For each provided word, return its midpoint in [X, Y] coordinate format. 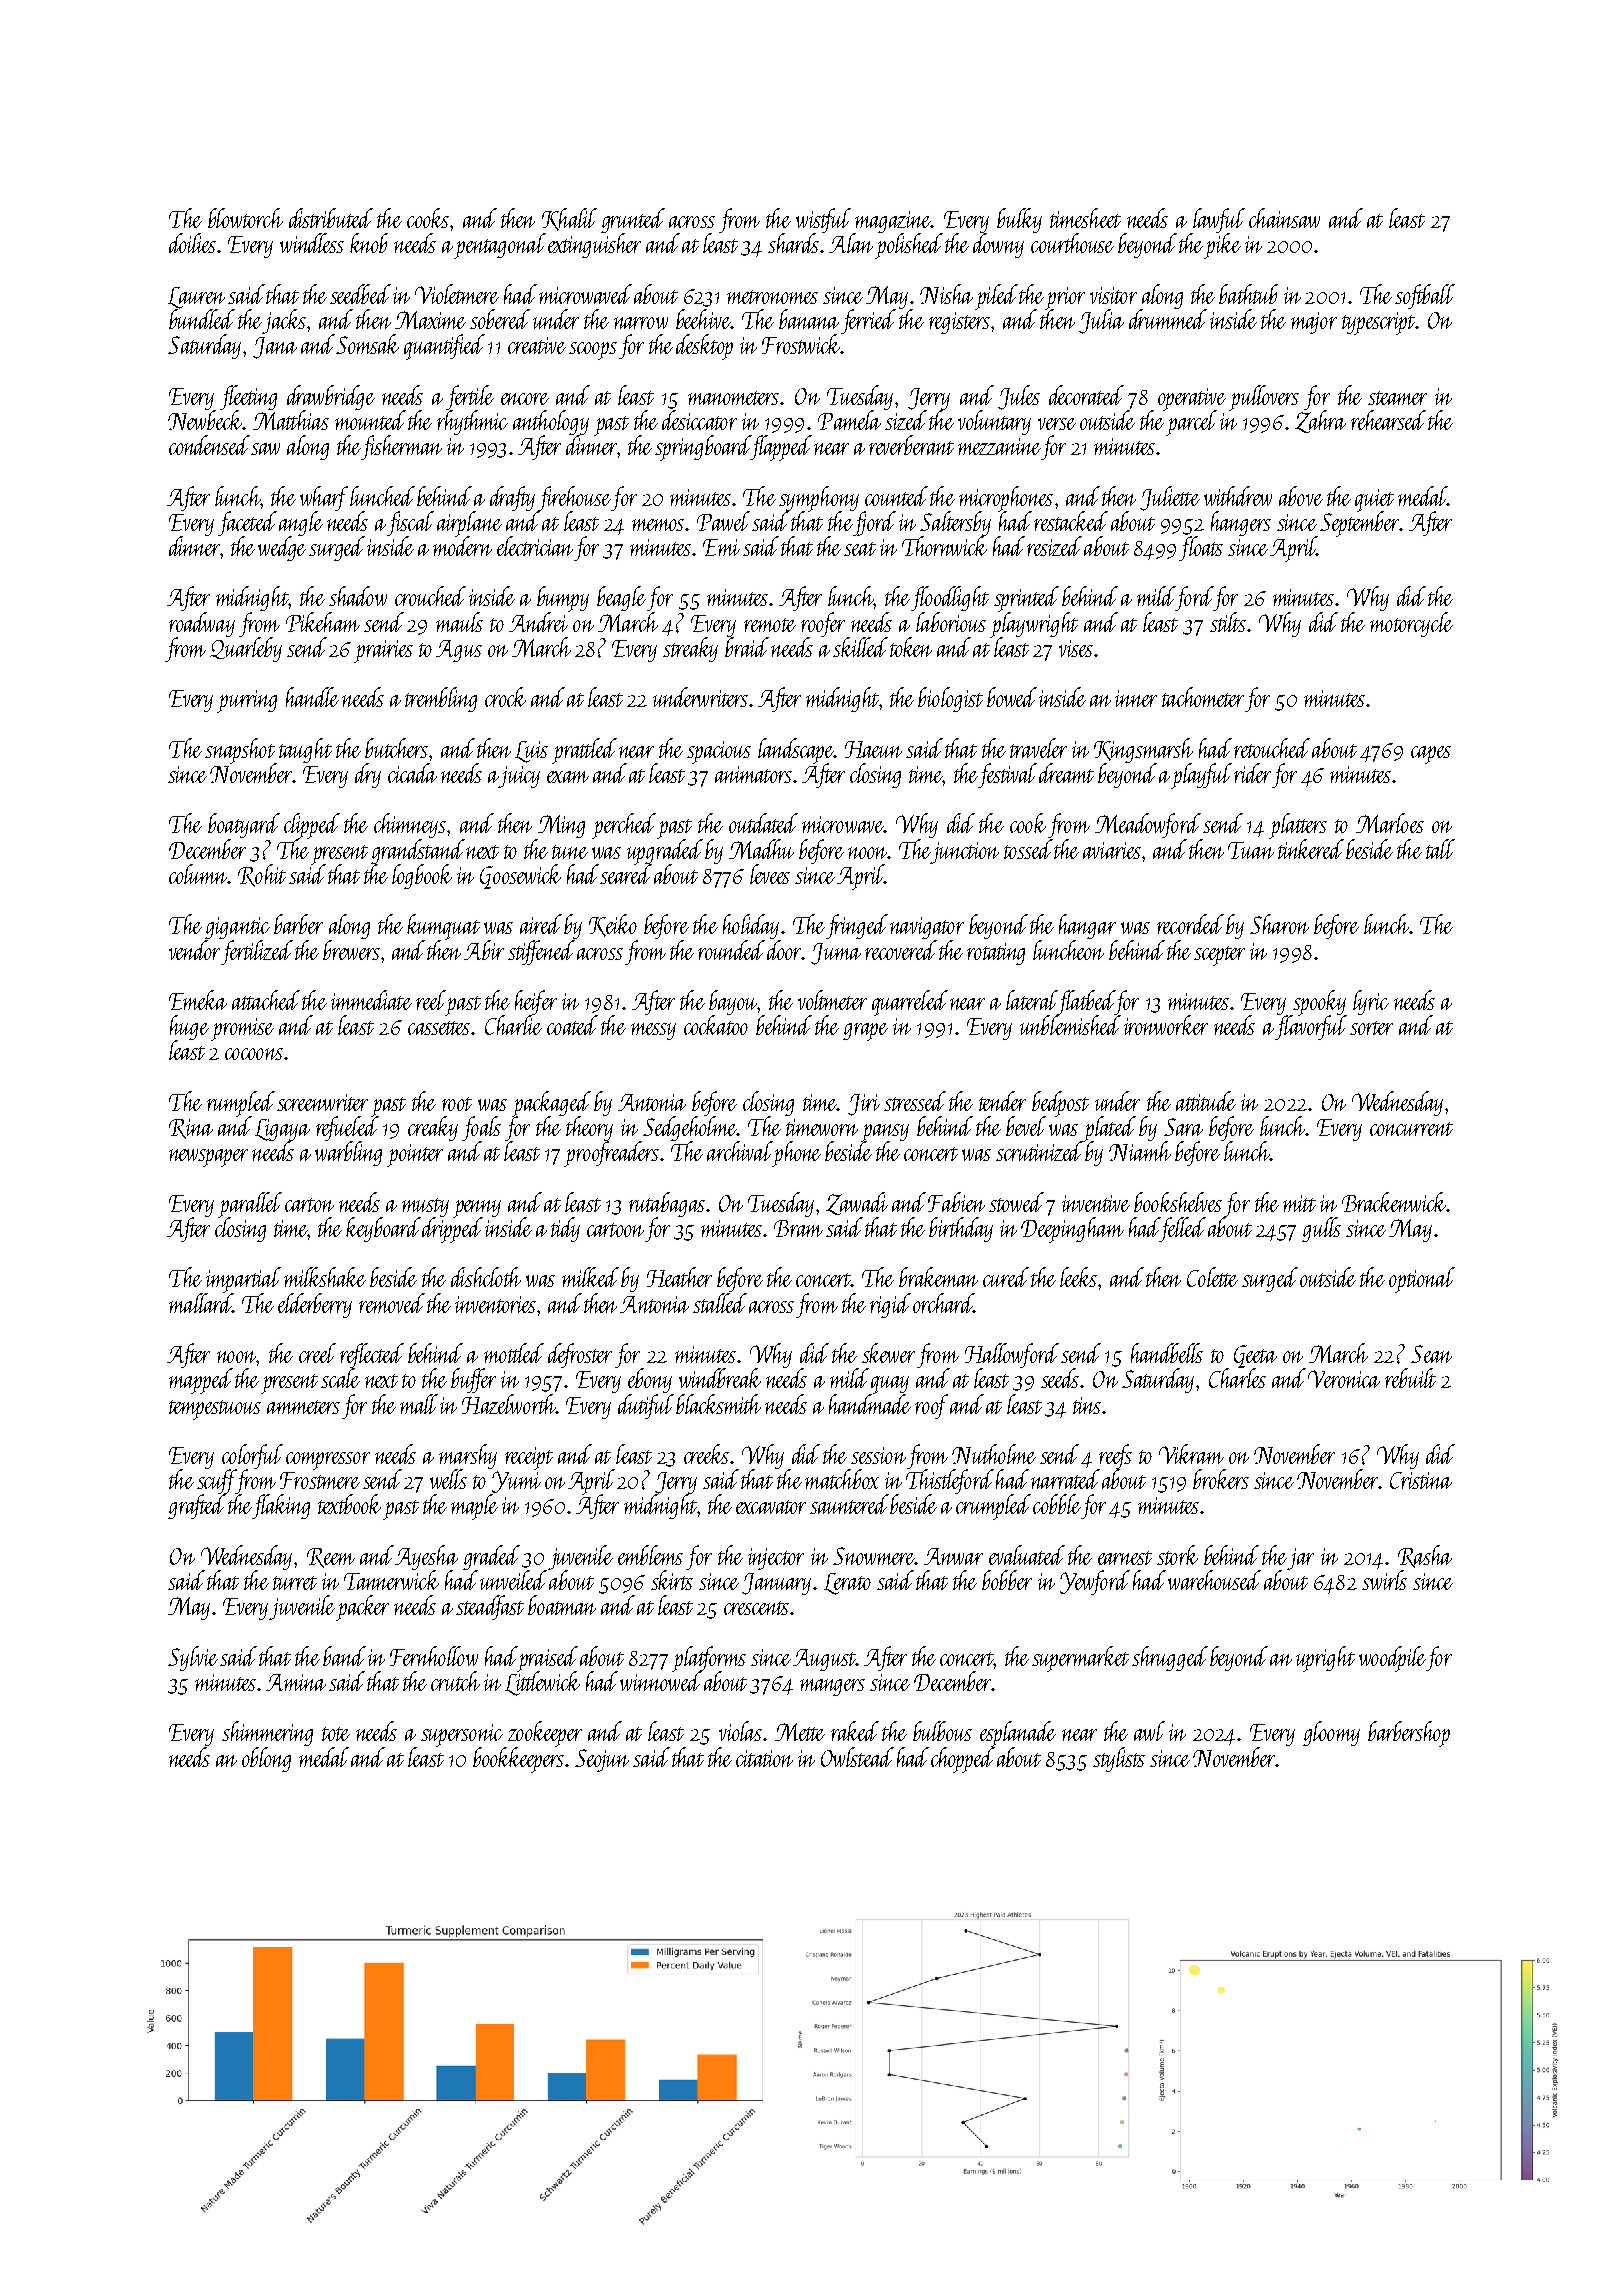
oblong [266, 1759]
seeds [1060, 1378]
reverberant [911, 445]
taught [305, 750]
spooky [1318, 1003]
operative [1192, 399]
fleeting [248, 397]
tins [1087, 1405]
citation [764, 1758]
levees [770, 874]
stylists [1119, 1759]
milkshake [325, 1277]
